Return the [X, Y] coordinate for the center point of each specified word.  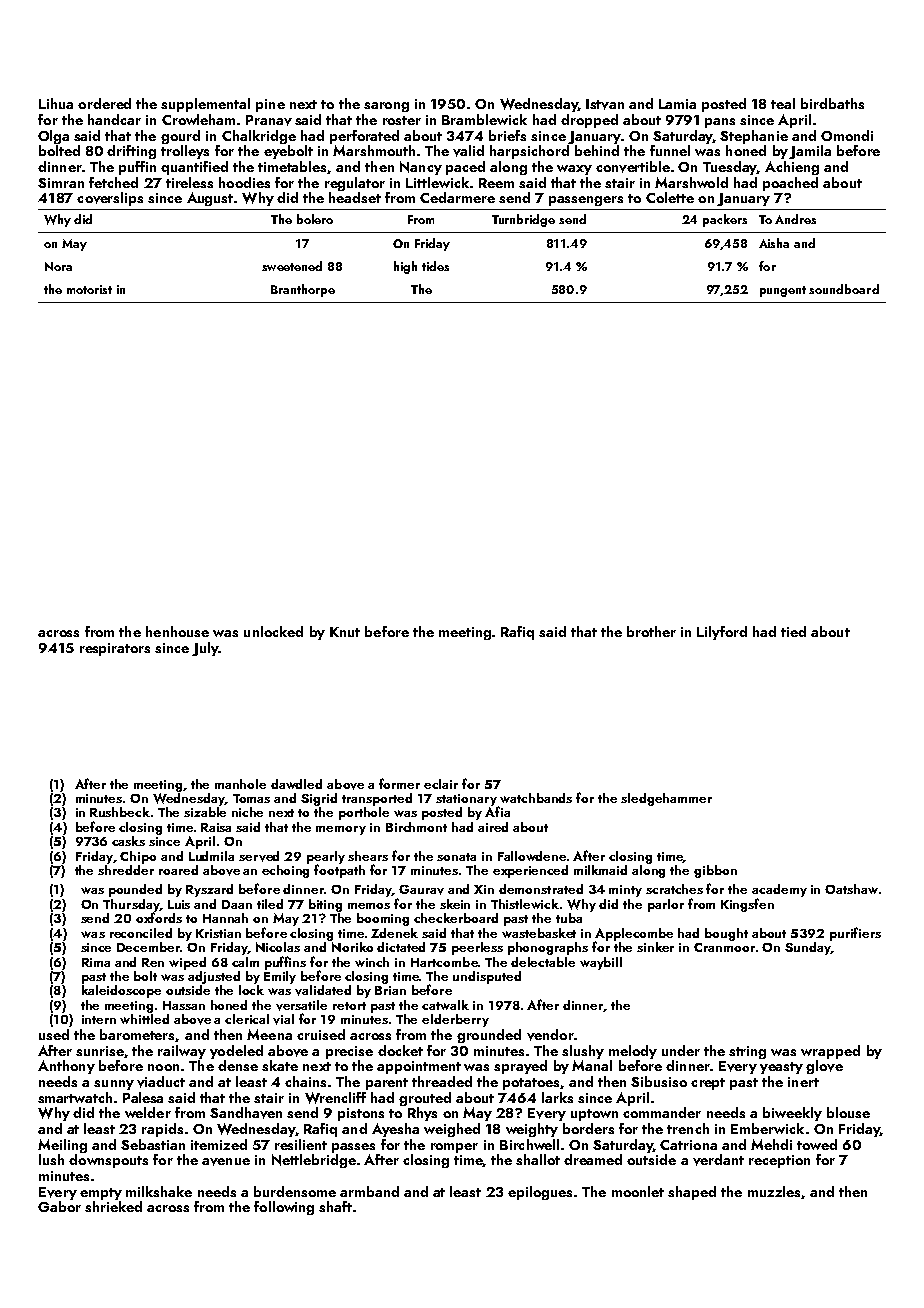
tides [435, 266]
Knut [345, 632]
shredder [126, 870]
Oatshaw [851, 889]
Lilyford [722, 633]
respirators [115, 649]
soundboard [844, 289]
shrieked [113, 1206]
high [405, 267]
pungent [783, 291]
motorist [89, 289]
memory [341, 830]
